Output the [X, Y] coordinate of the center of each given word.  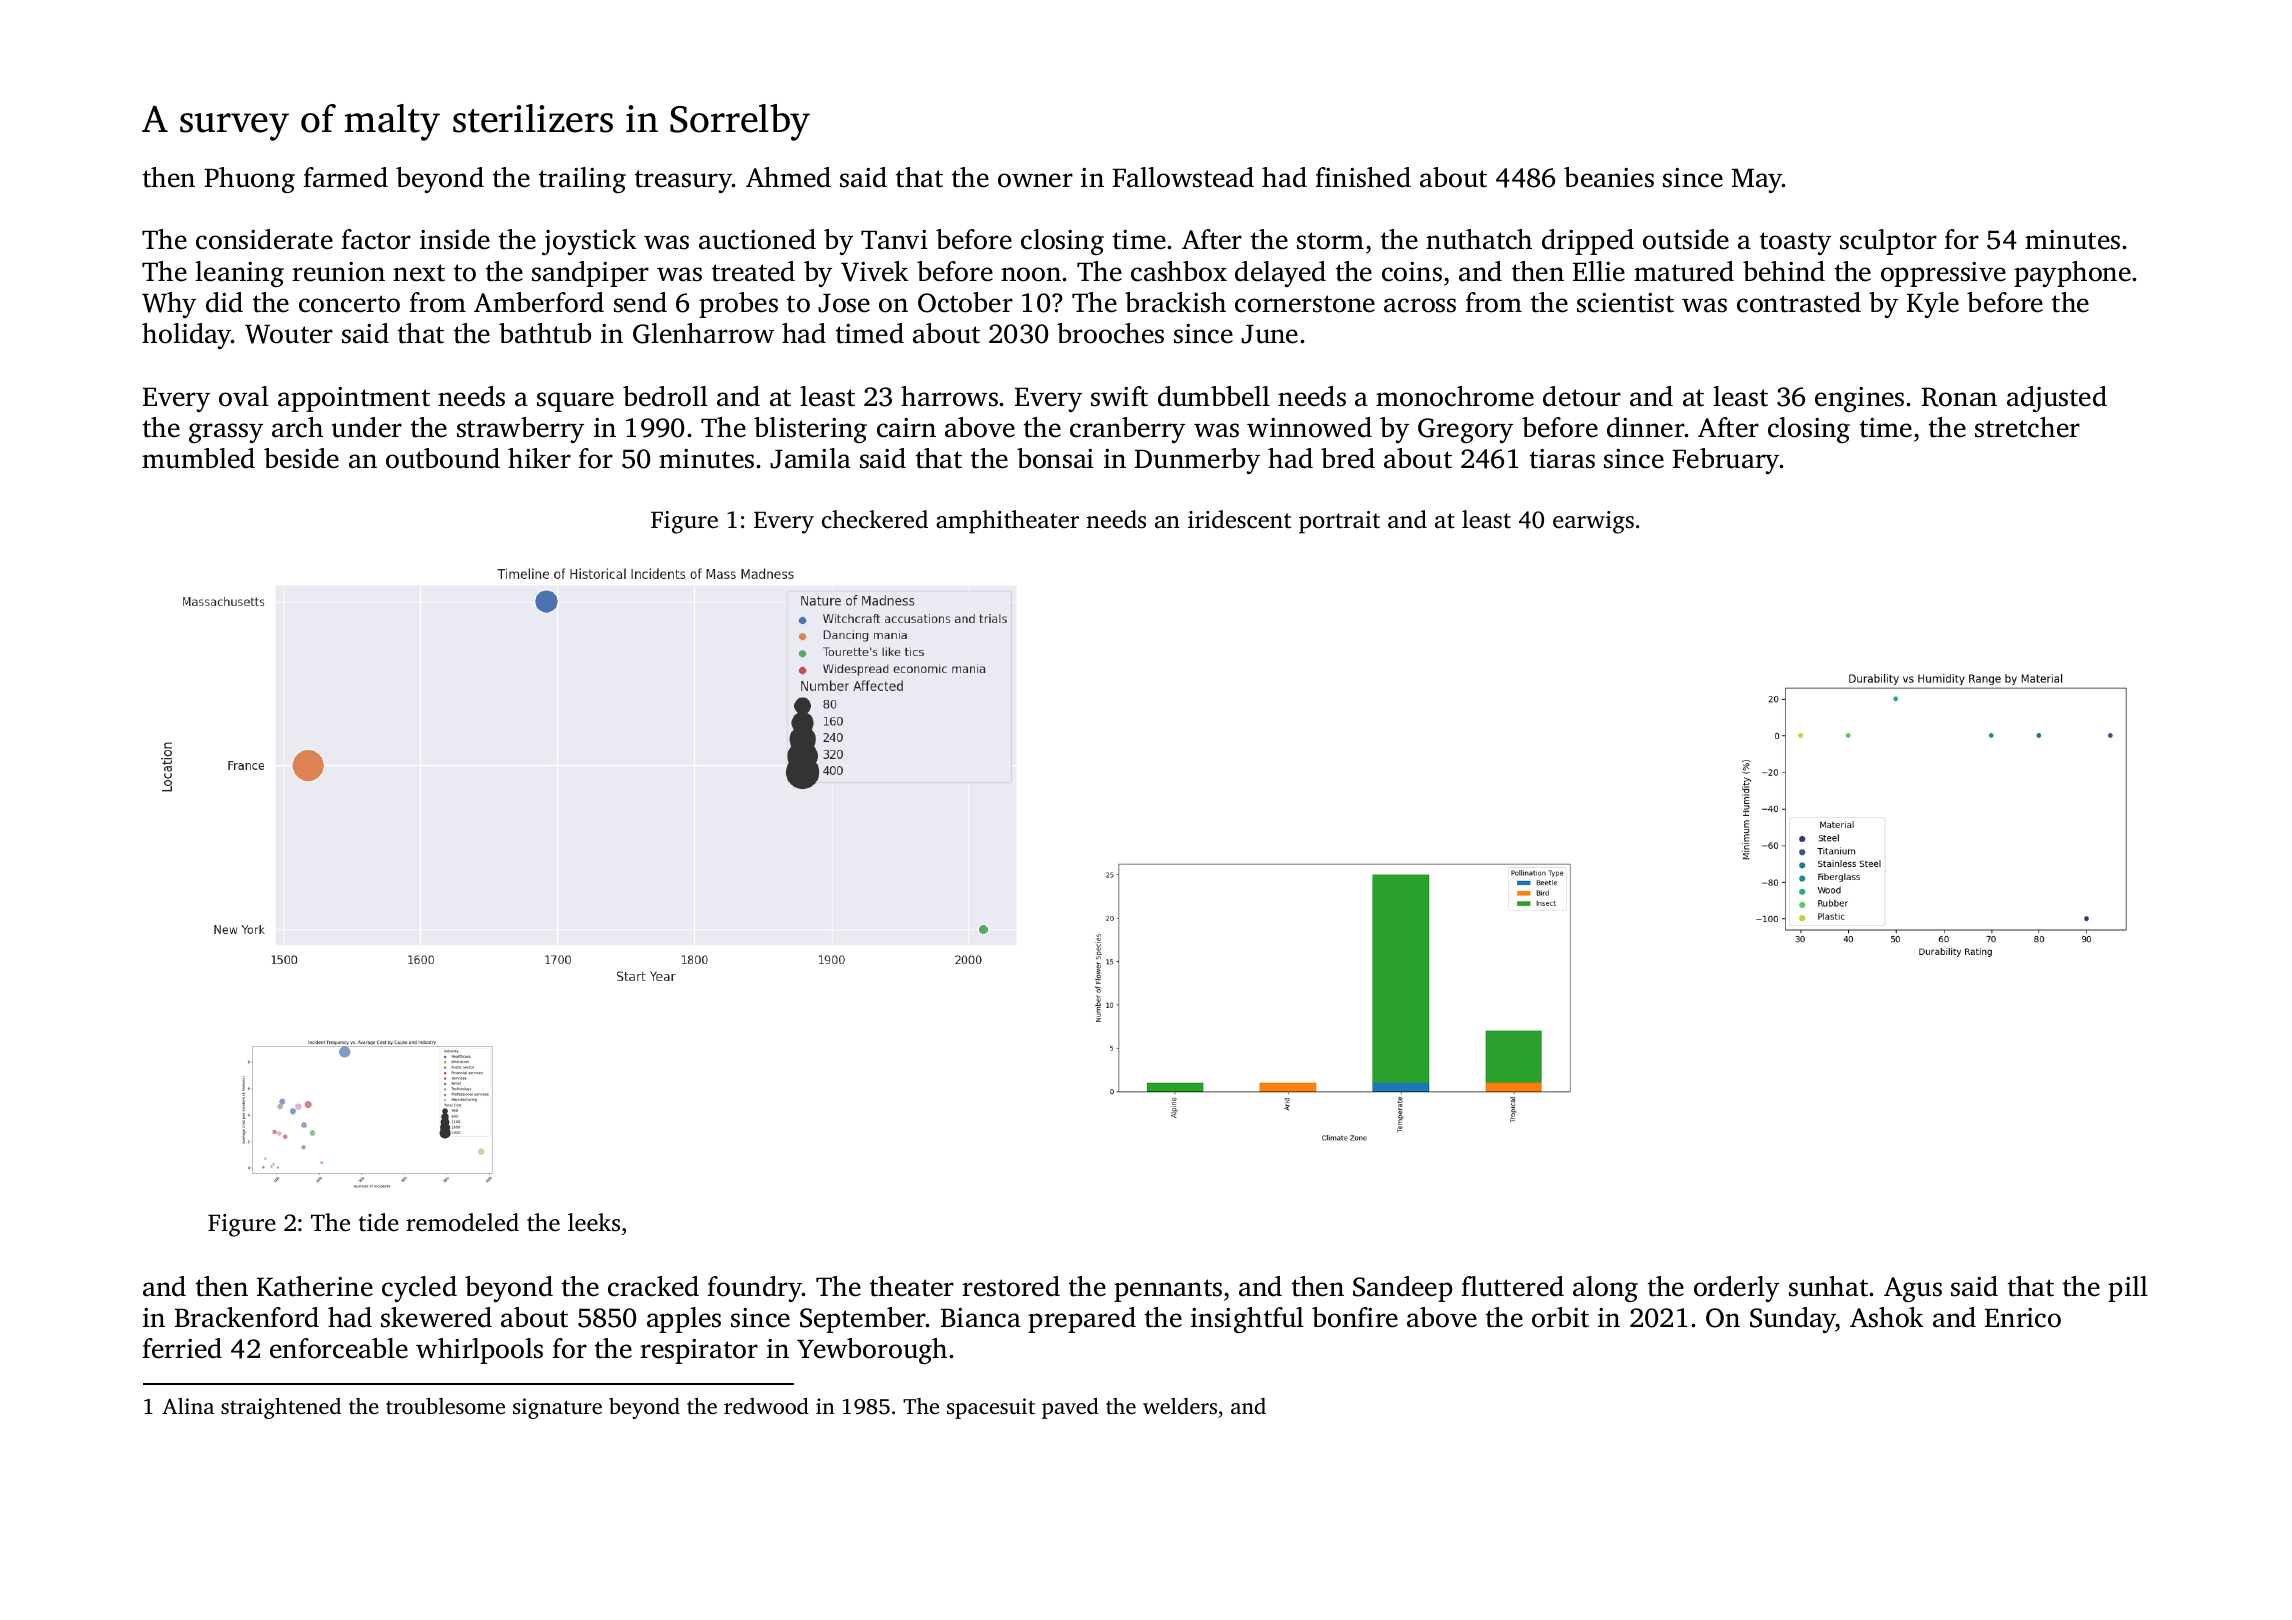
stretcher [2027, 427]
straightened [281, 1408]
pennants [1168, 1290]
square [575, 402]
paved [1070, 1408]
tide [379, 1222]
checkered [875, 519]
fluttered [1513, 1286]
